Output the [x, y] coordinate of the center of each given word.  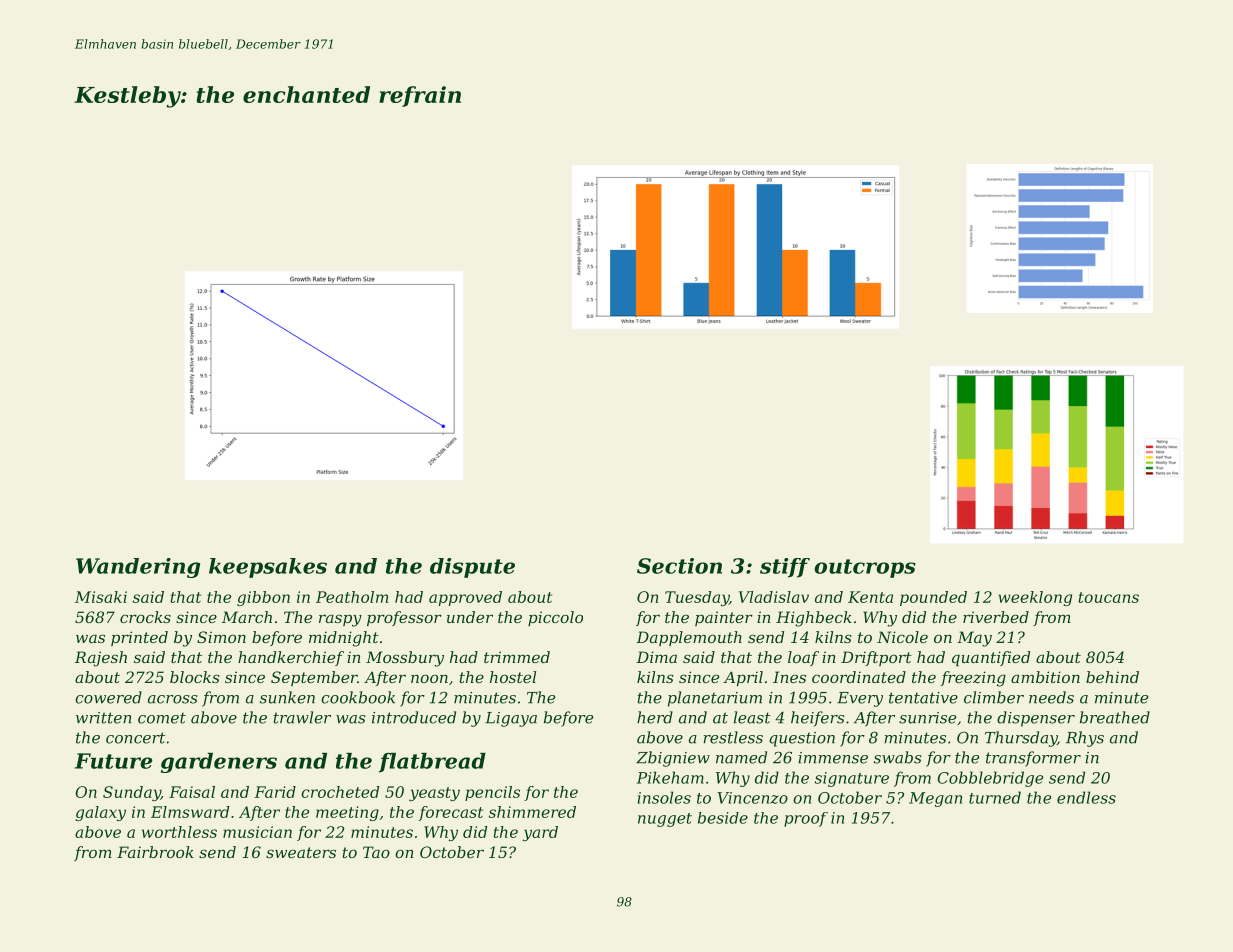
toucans [1109, 597]
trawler [302, 717]
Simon [221, 637]
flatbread [432, 763]
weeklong [1035, 598]
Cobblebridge [990, 779]
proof [806, 819]
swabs [898, 757]
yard [540, 833]
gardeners [219, 763]
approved [465, 598]
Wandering [138, 568]
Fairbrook [155, 852]
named [741, 757]
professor [404, 618]
